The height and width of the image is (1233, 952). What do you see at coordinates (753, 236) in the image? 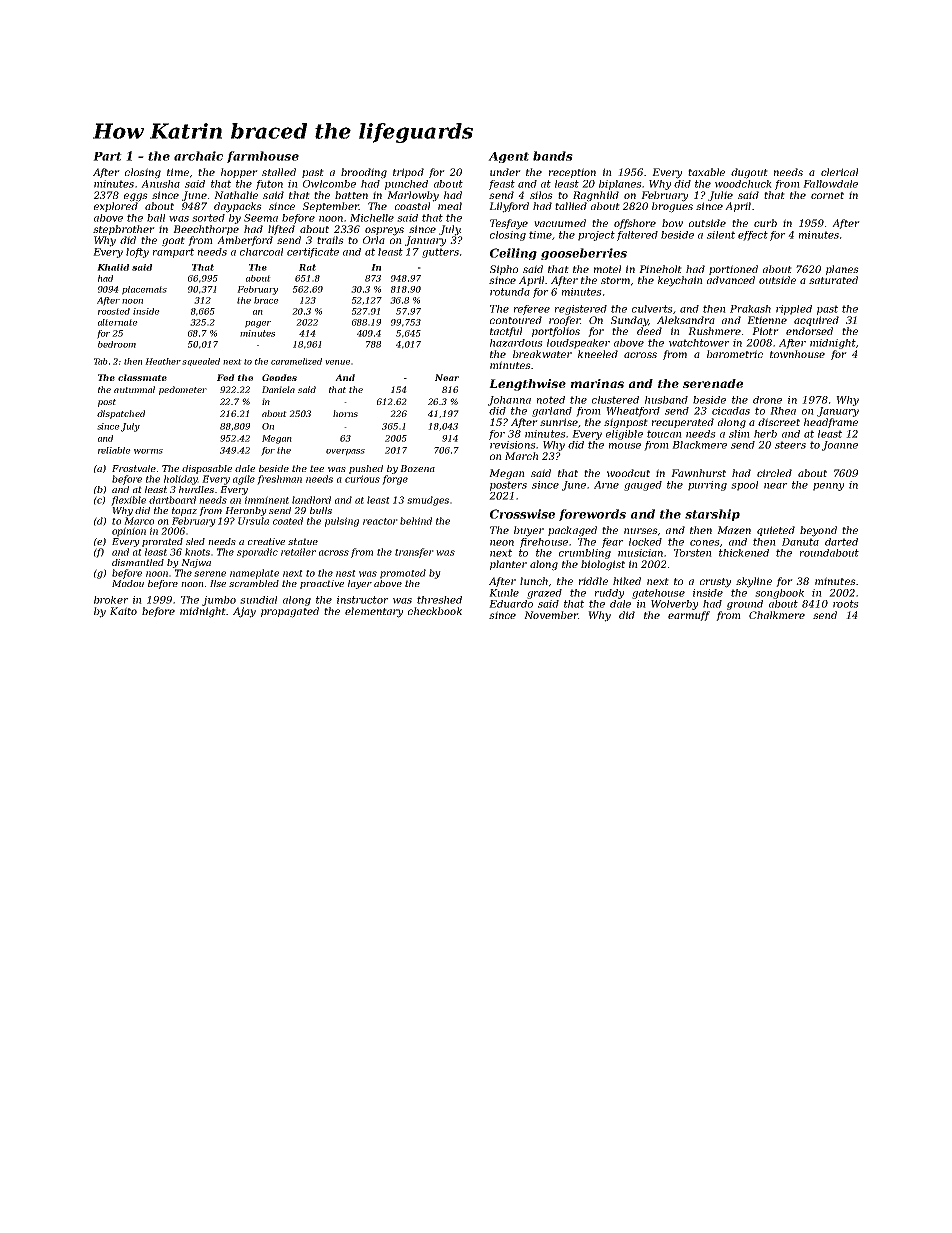
I see `effect` at bounding box center [753, 236].
